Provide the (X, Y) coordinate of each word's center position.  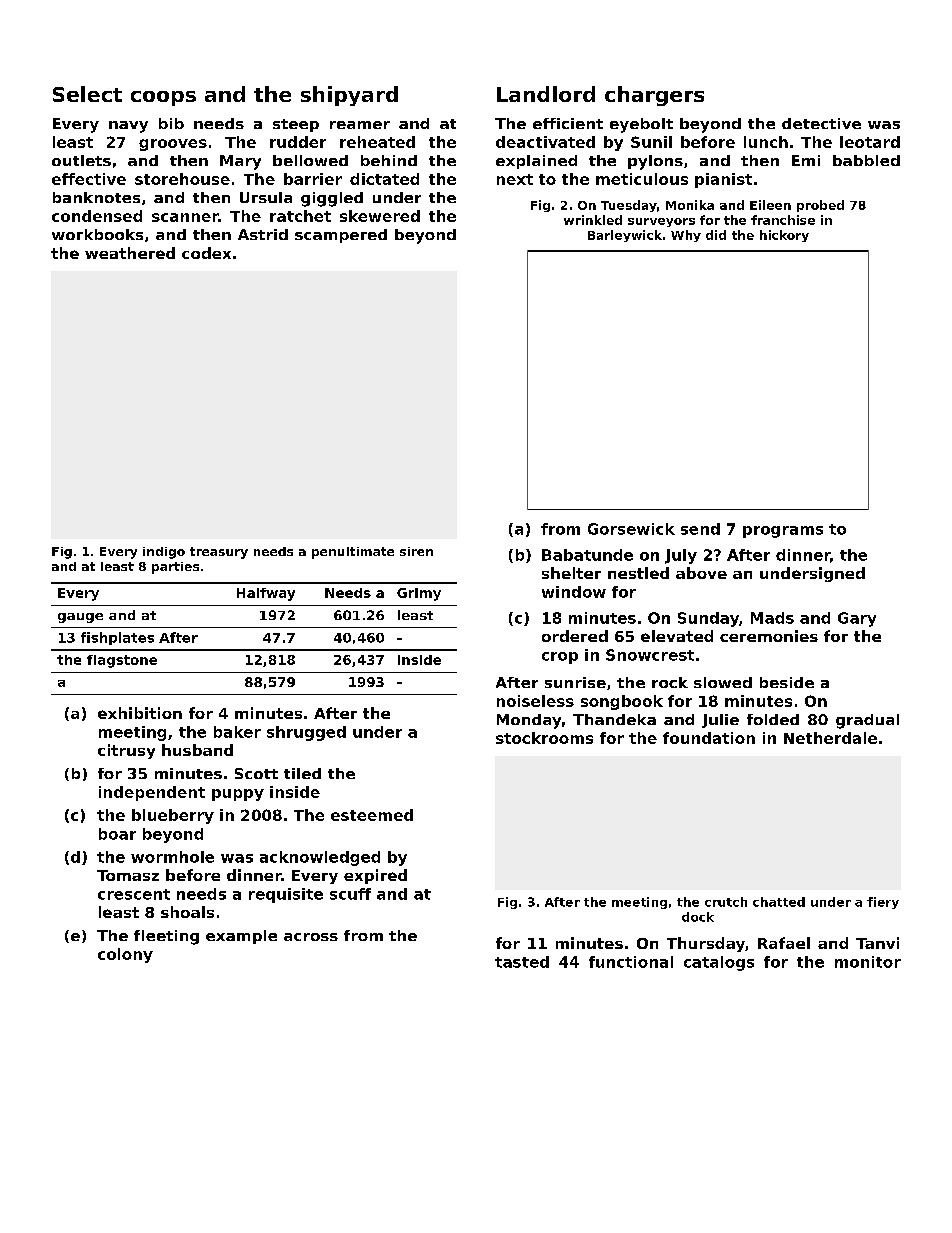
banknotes (96, 197)
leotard (870, 142)
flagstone (122, 661)
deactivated (545, 142)
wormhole (172, 857)
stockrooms (544, 738)
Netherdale (830, 738)
